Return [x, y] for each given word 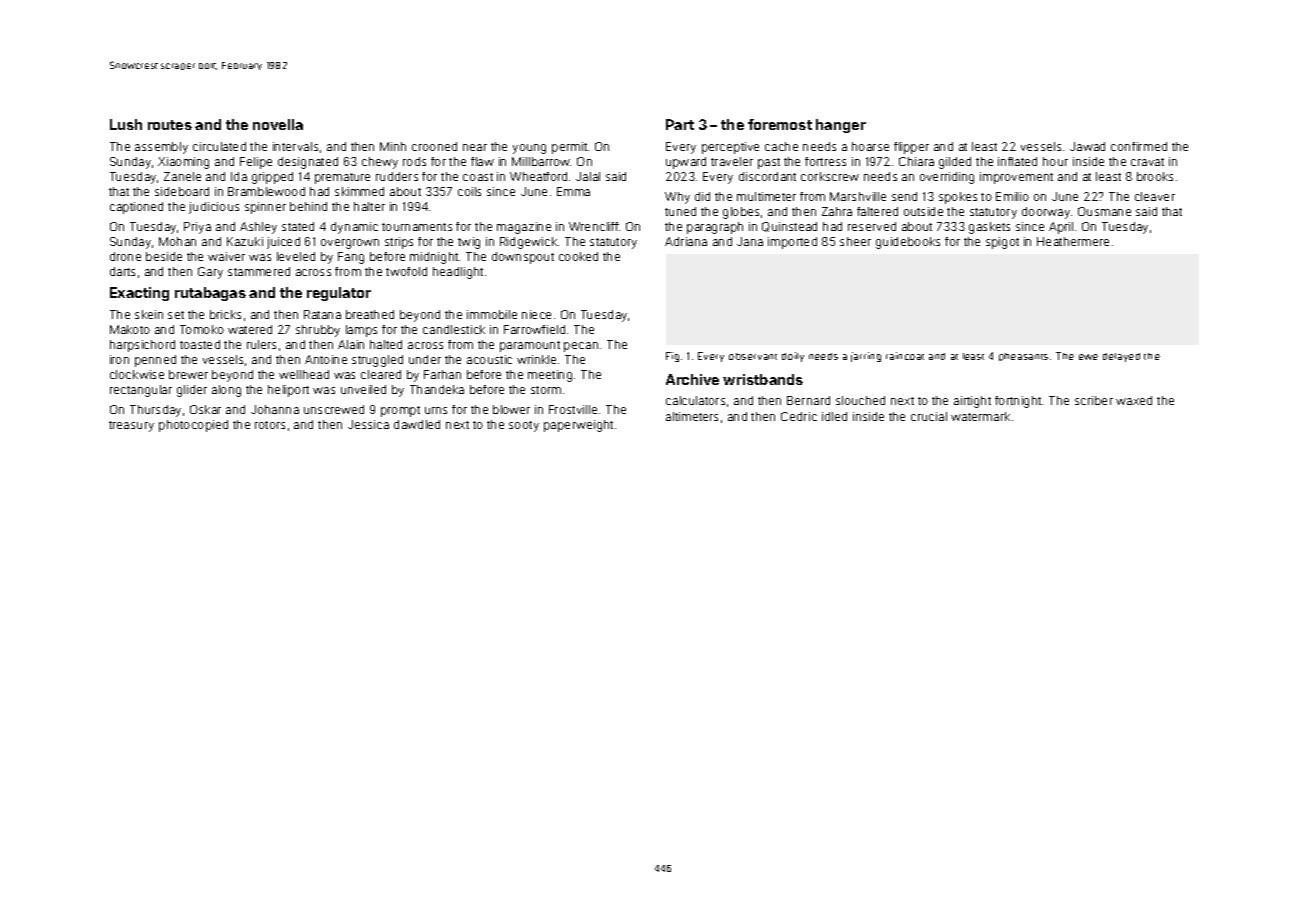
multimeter [766, 196]
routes [170, 125]
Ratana [322, 314]
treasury [131, 426]
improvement [1016, 178]
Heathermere [1073, 241]
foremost [780, 124]
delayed [1121, 357]
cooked [578, 256]
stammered [259, 271]
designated [308, 163]
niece [536, 314]
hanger [841, 126]
